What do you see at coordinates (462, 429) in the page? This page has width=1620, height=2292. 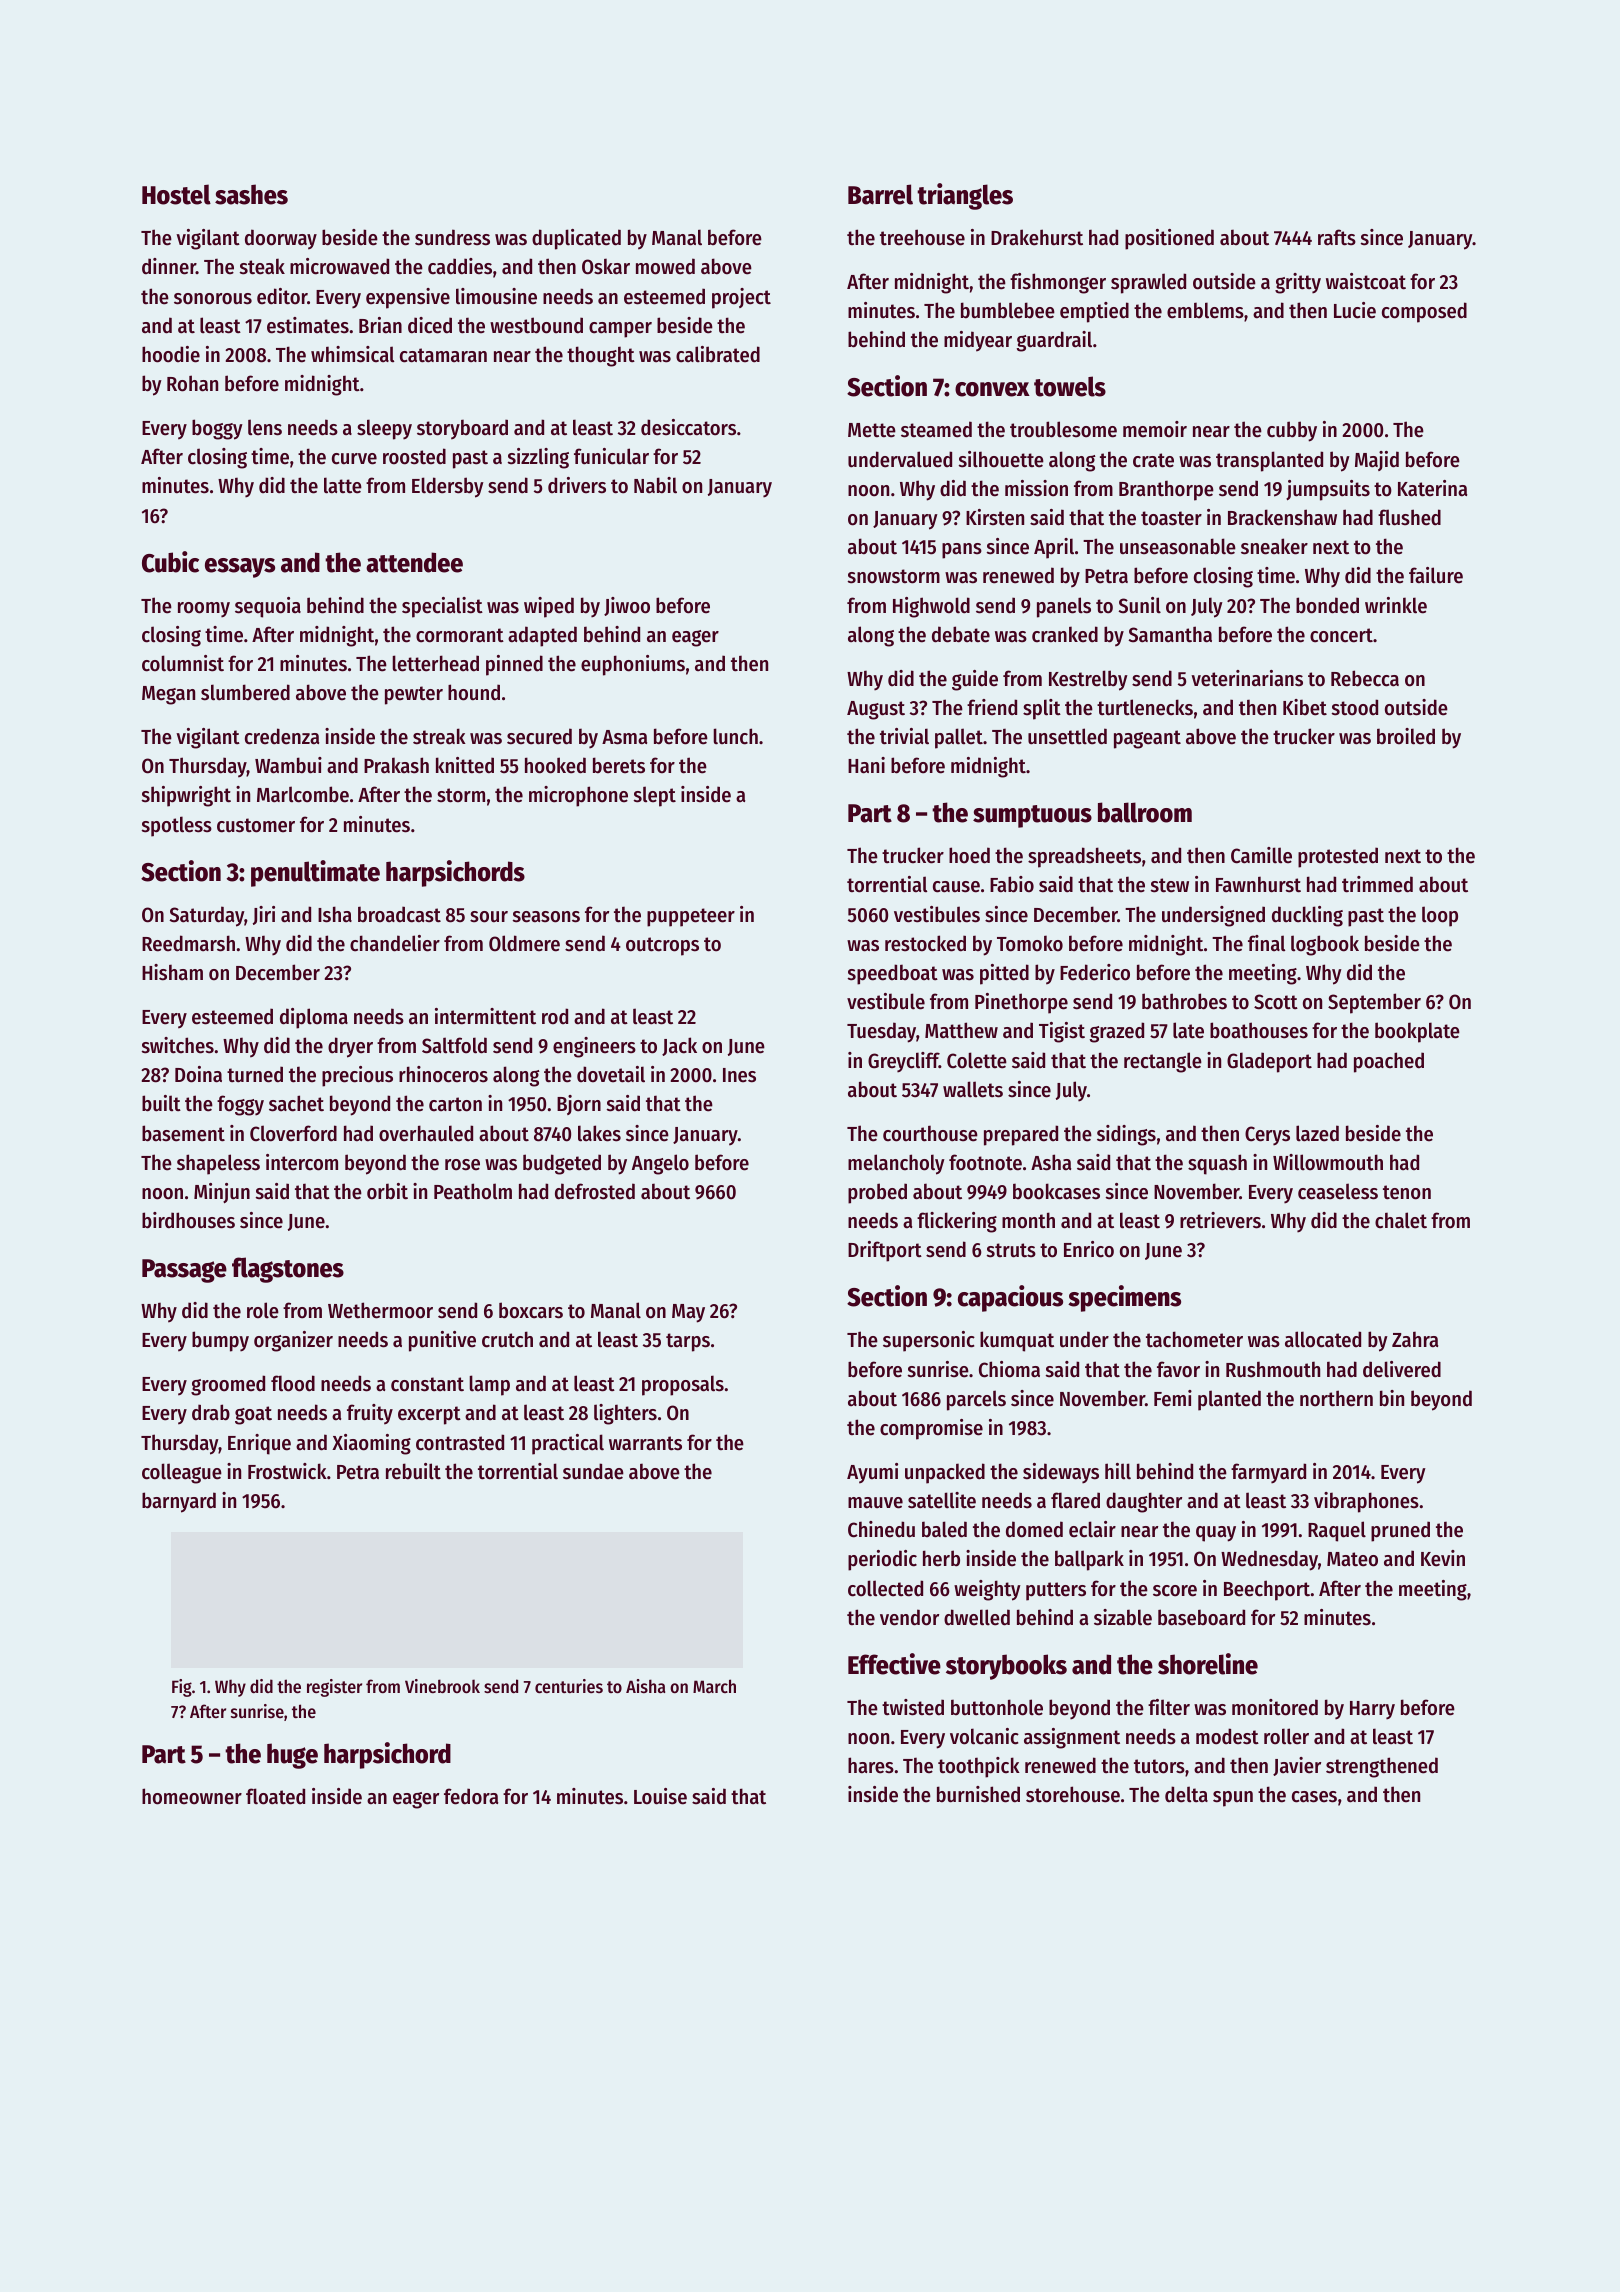 I see `storyboard` at bounding box center [462, 429].
